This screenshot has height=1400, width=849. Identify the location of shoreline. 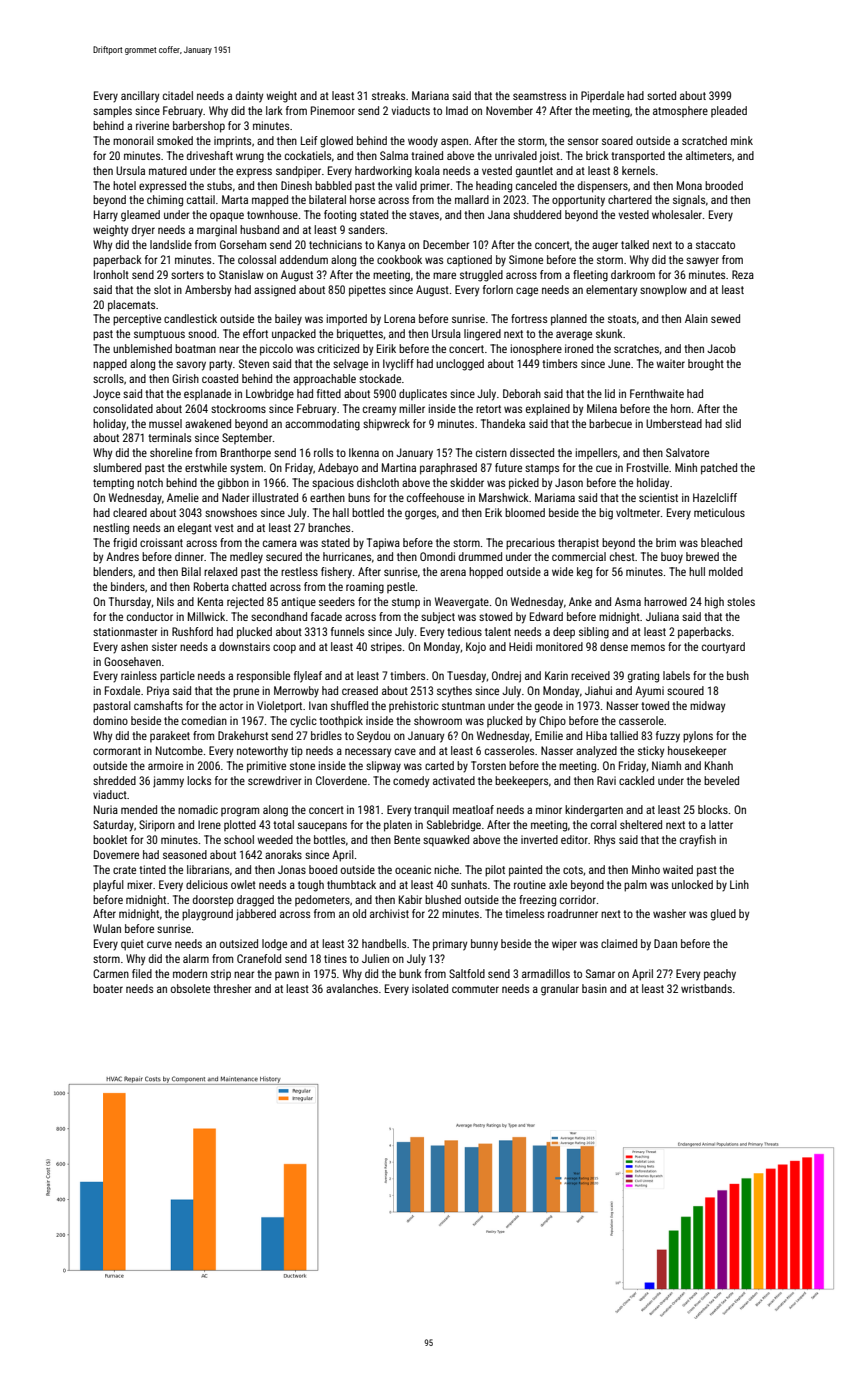
(171, 452).
